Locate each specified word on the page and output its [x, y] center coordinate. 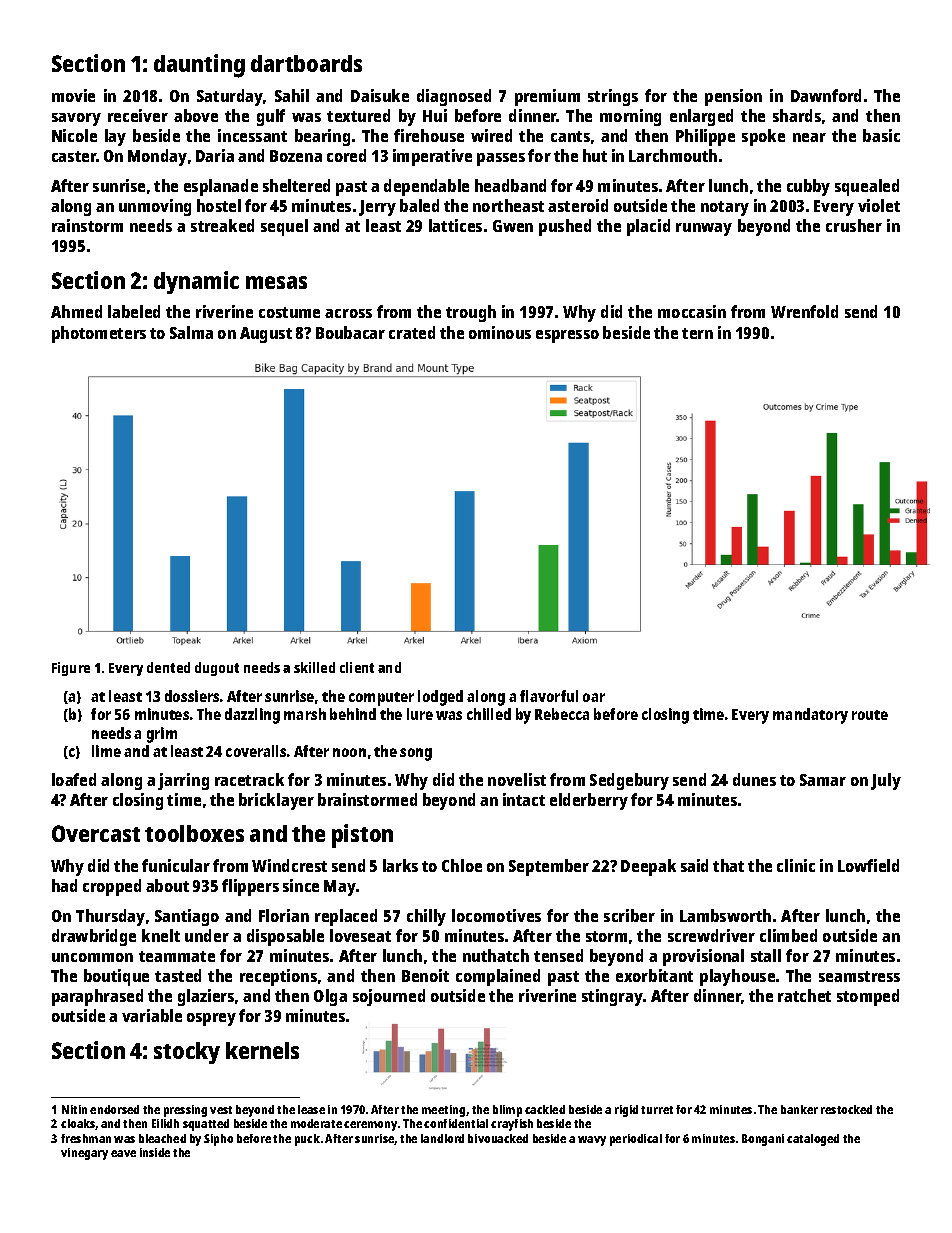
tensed [558, 955]
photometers [99, 334]
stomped [868, 997]
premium [547, 97]
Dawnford [826, 95]
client [357, 667]
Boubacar [350, 332]
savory [76, 119]
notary [725, 208]
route [870, 715]
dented [168, 667]
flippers [250, 887]
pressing [185, 1111]
